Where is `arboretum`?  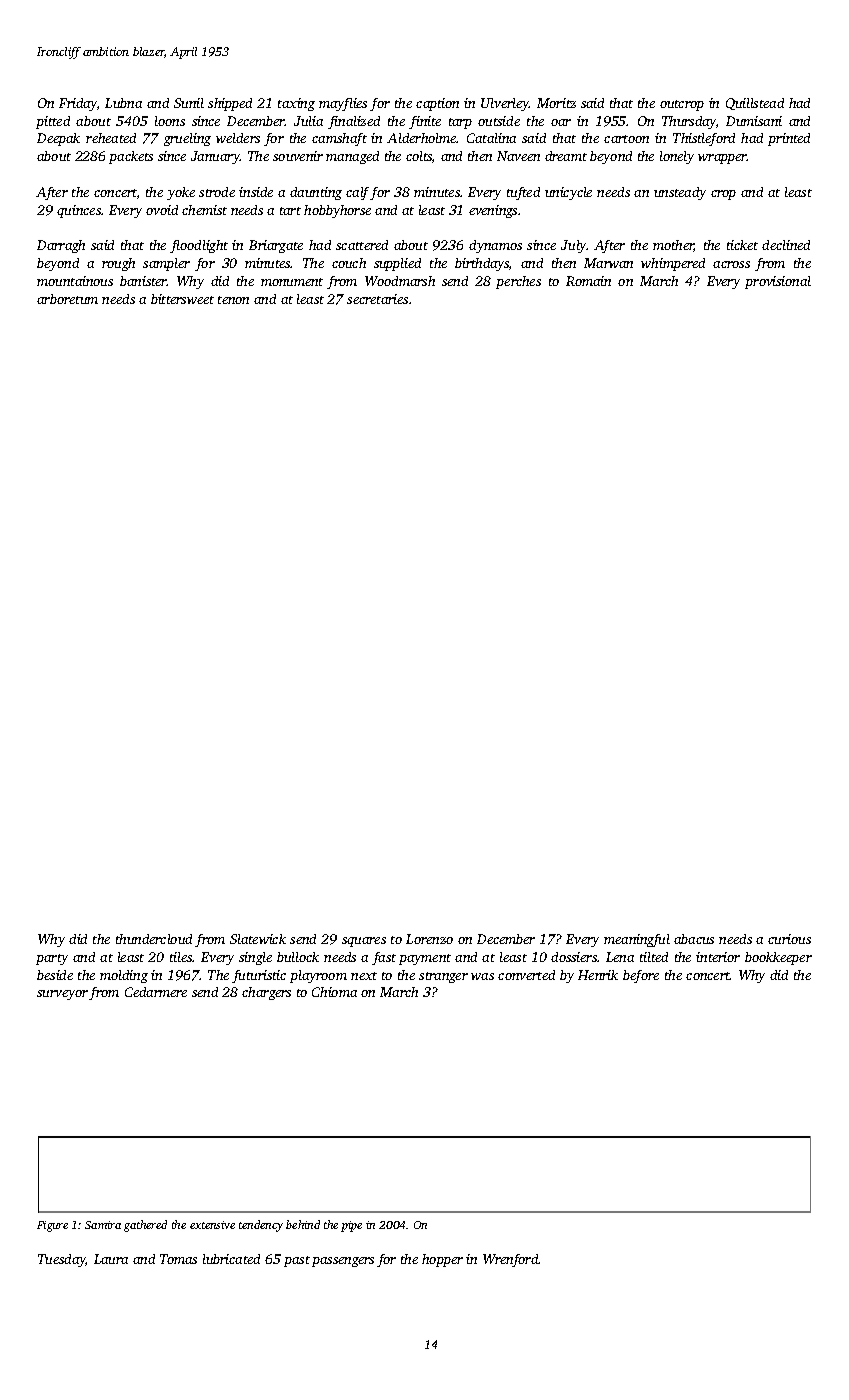
arboretum is located at coordinates (67, 299).
